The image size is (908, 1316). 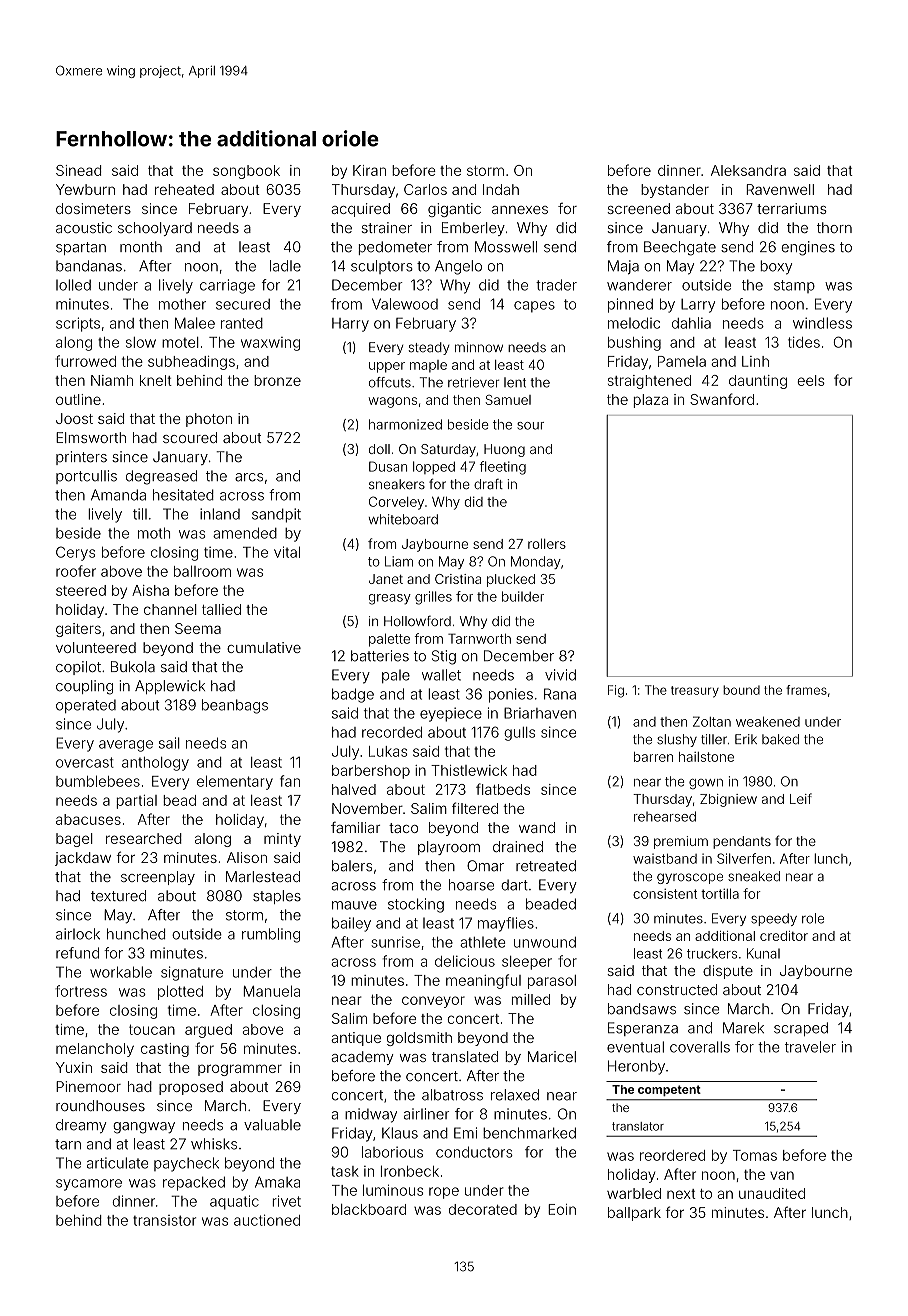 What do you see at coordinates (469, 770) in the page?
I see `Thistlewick` at bounding box center [469, 770].
